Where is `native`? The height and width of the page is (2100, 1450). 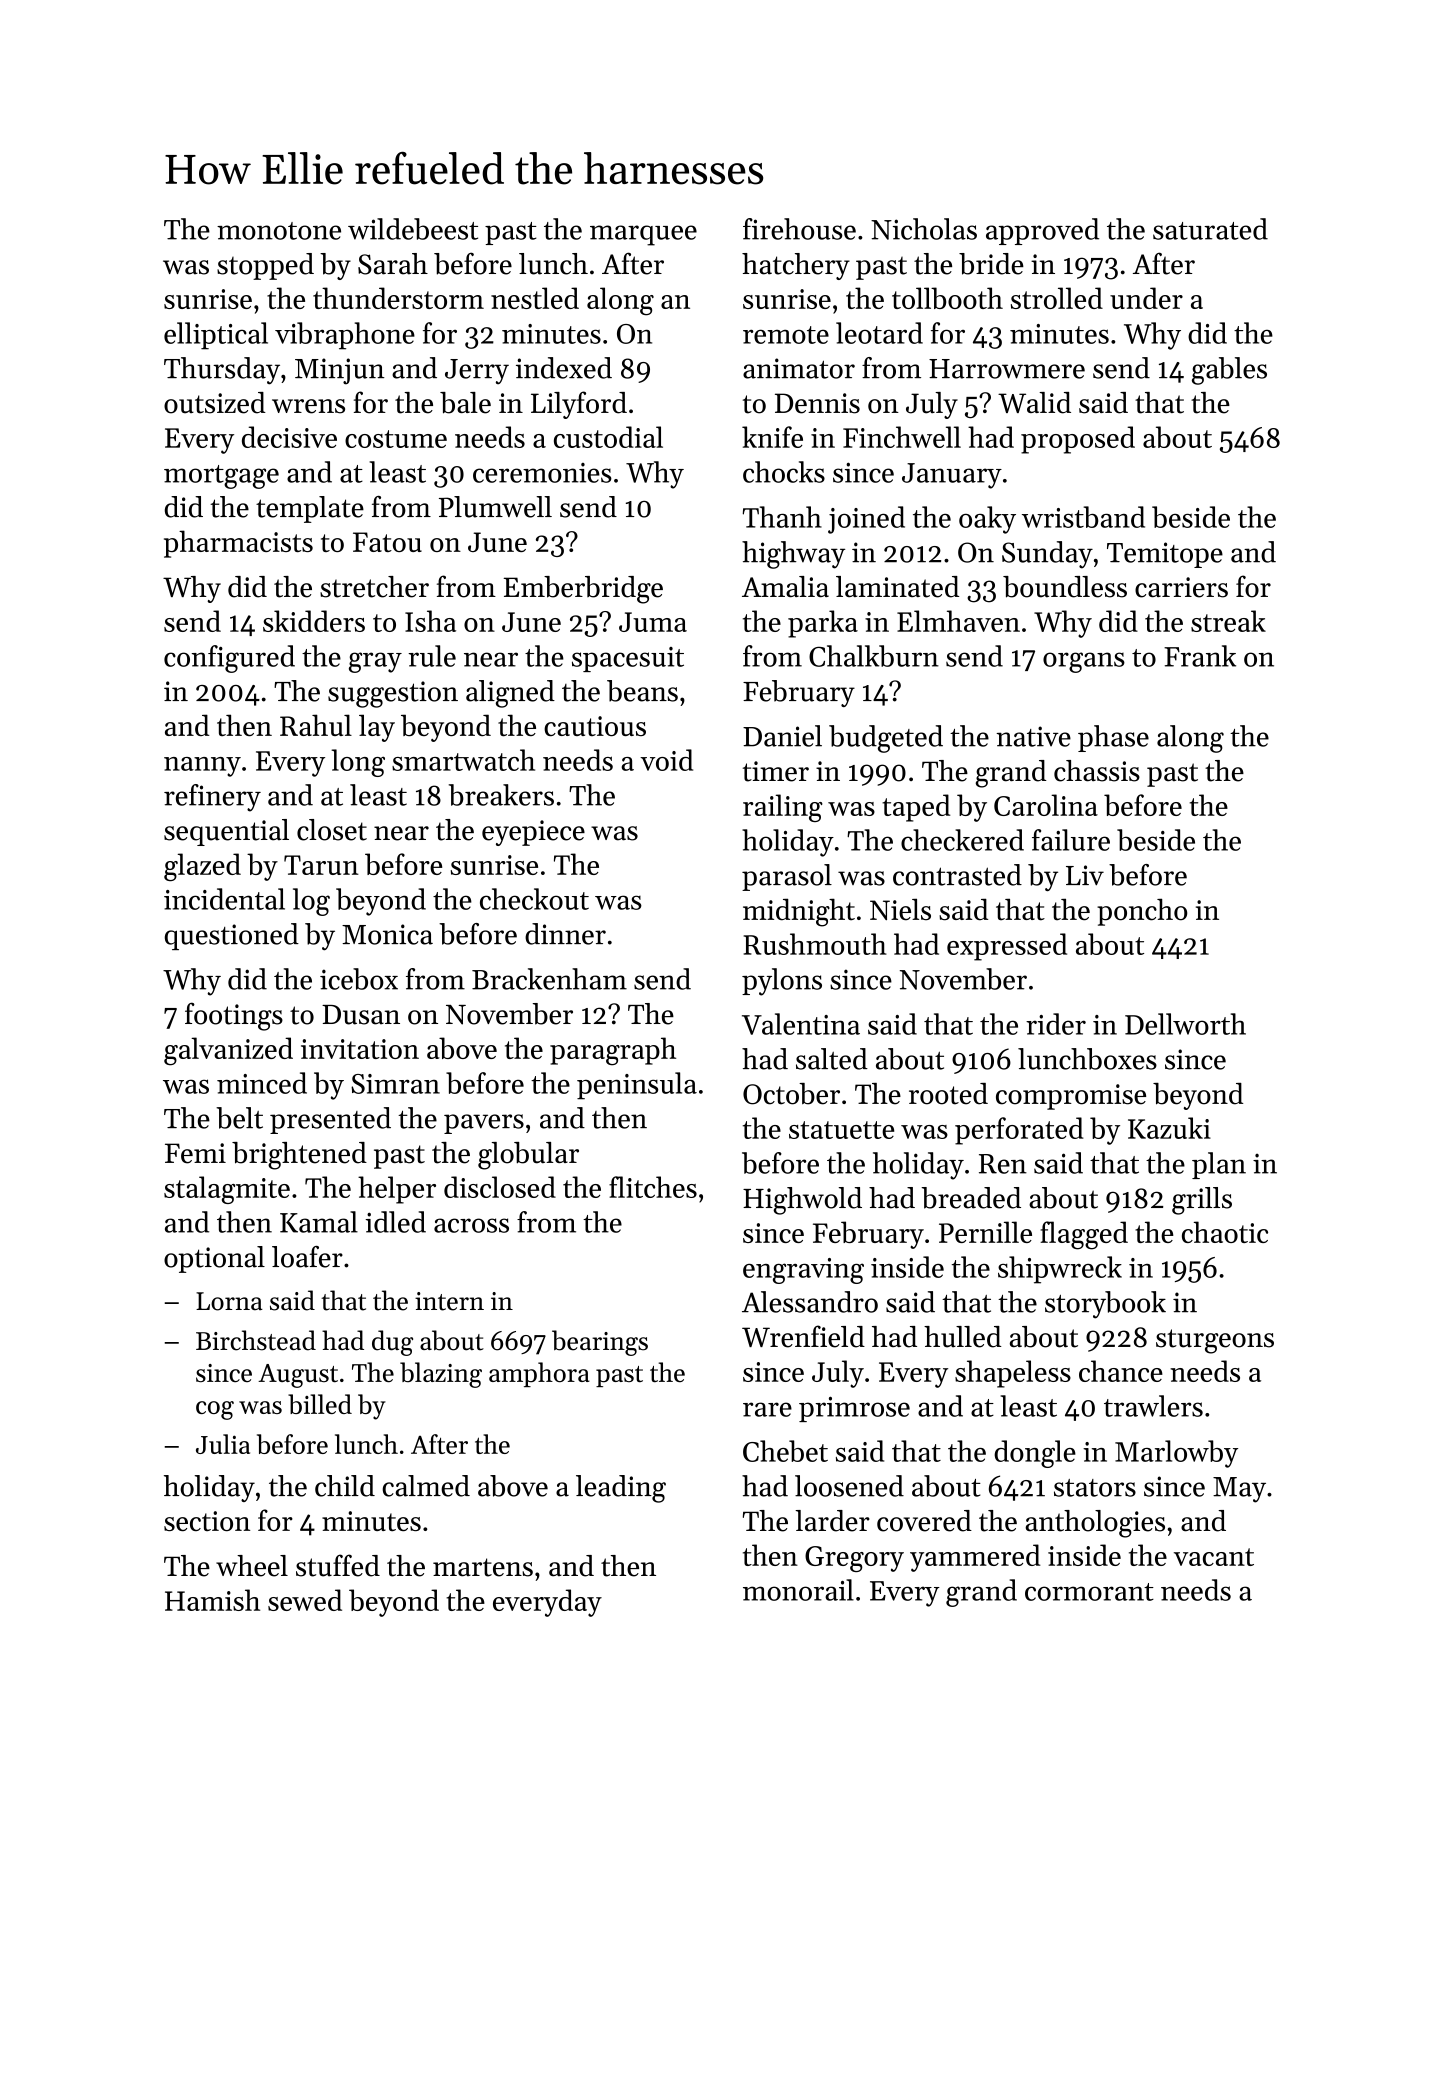 native is located at coordinates (1033, 736).
